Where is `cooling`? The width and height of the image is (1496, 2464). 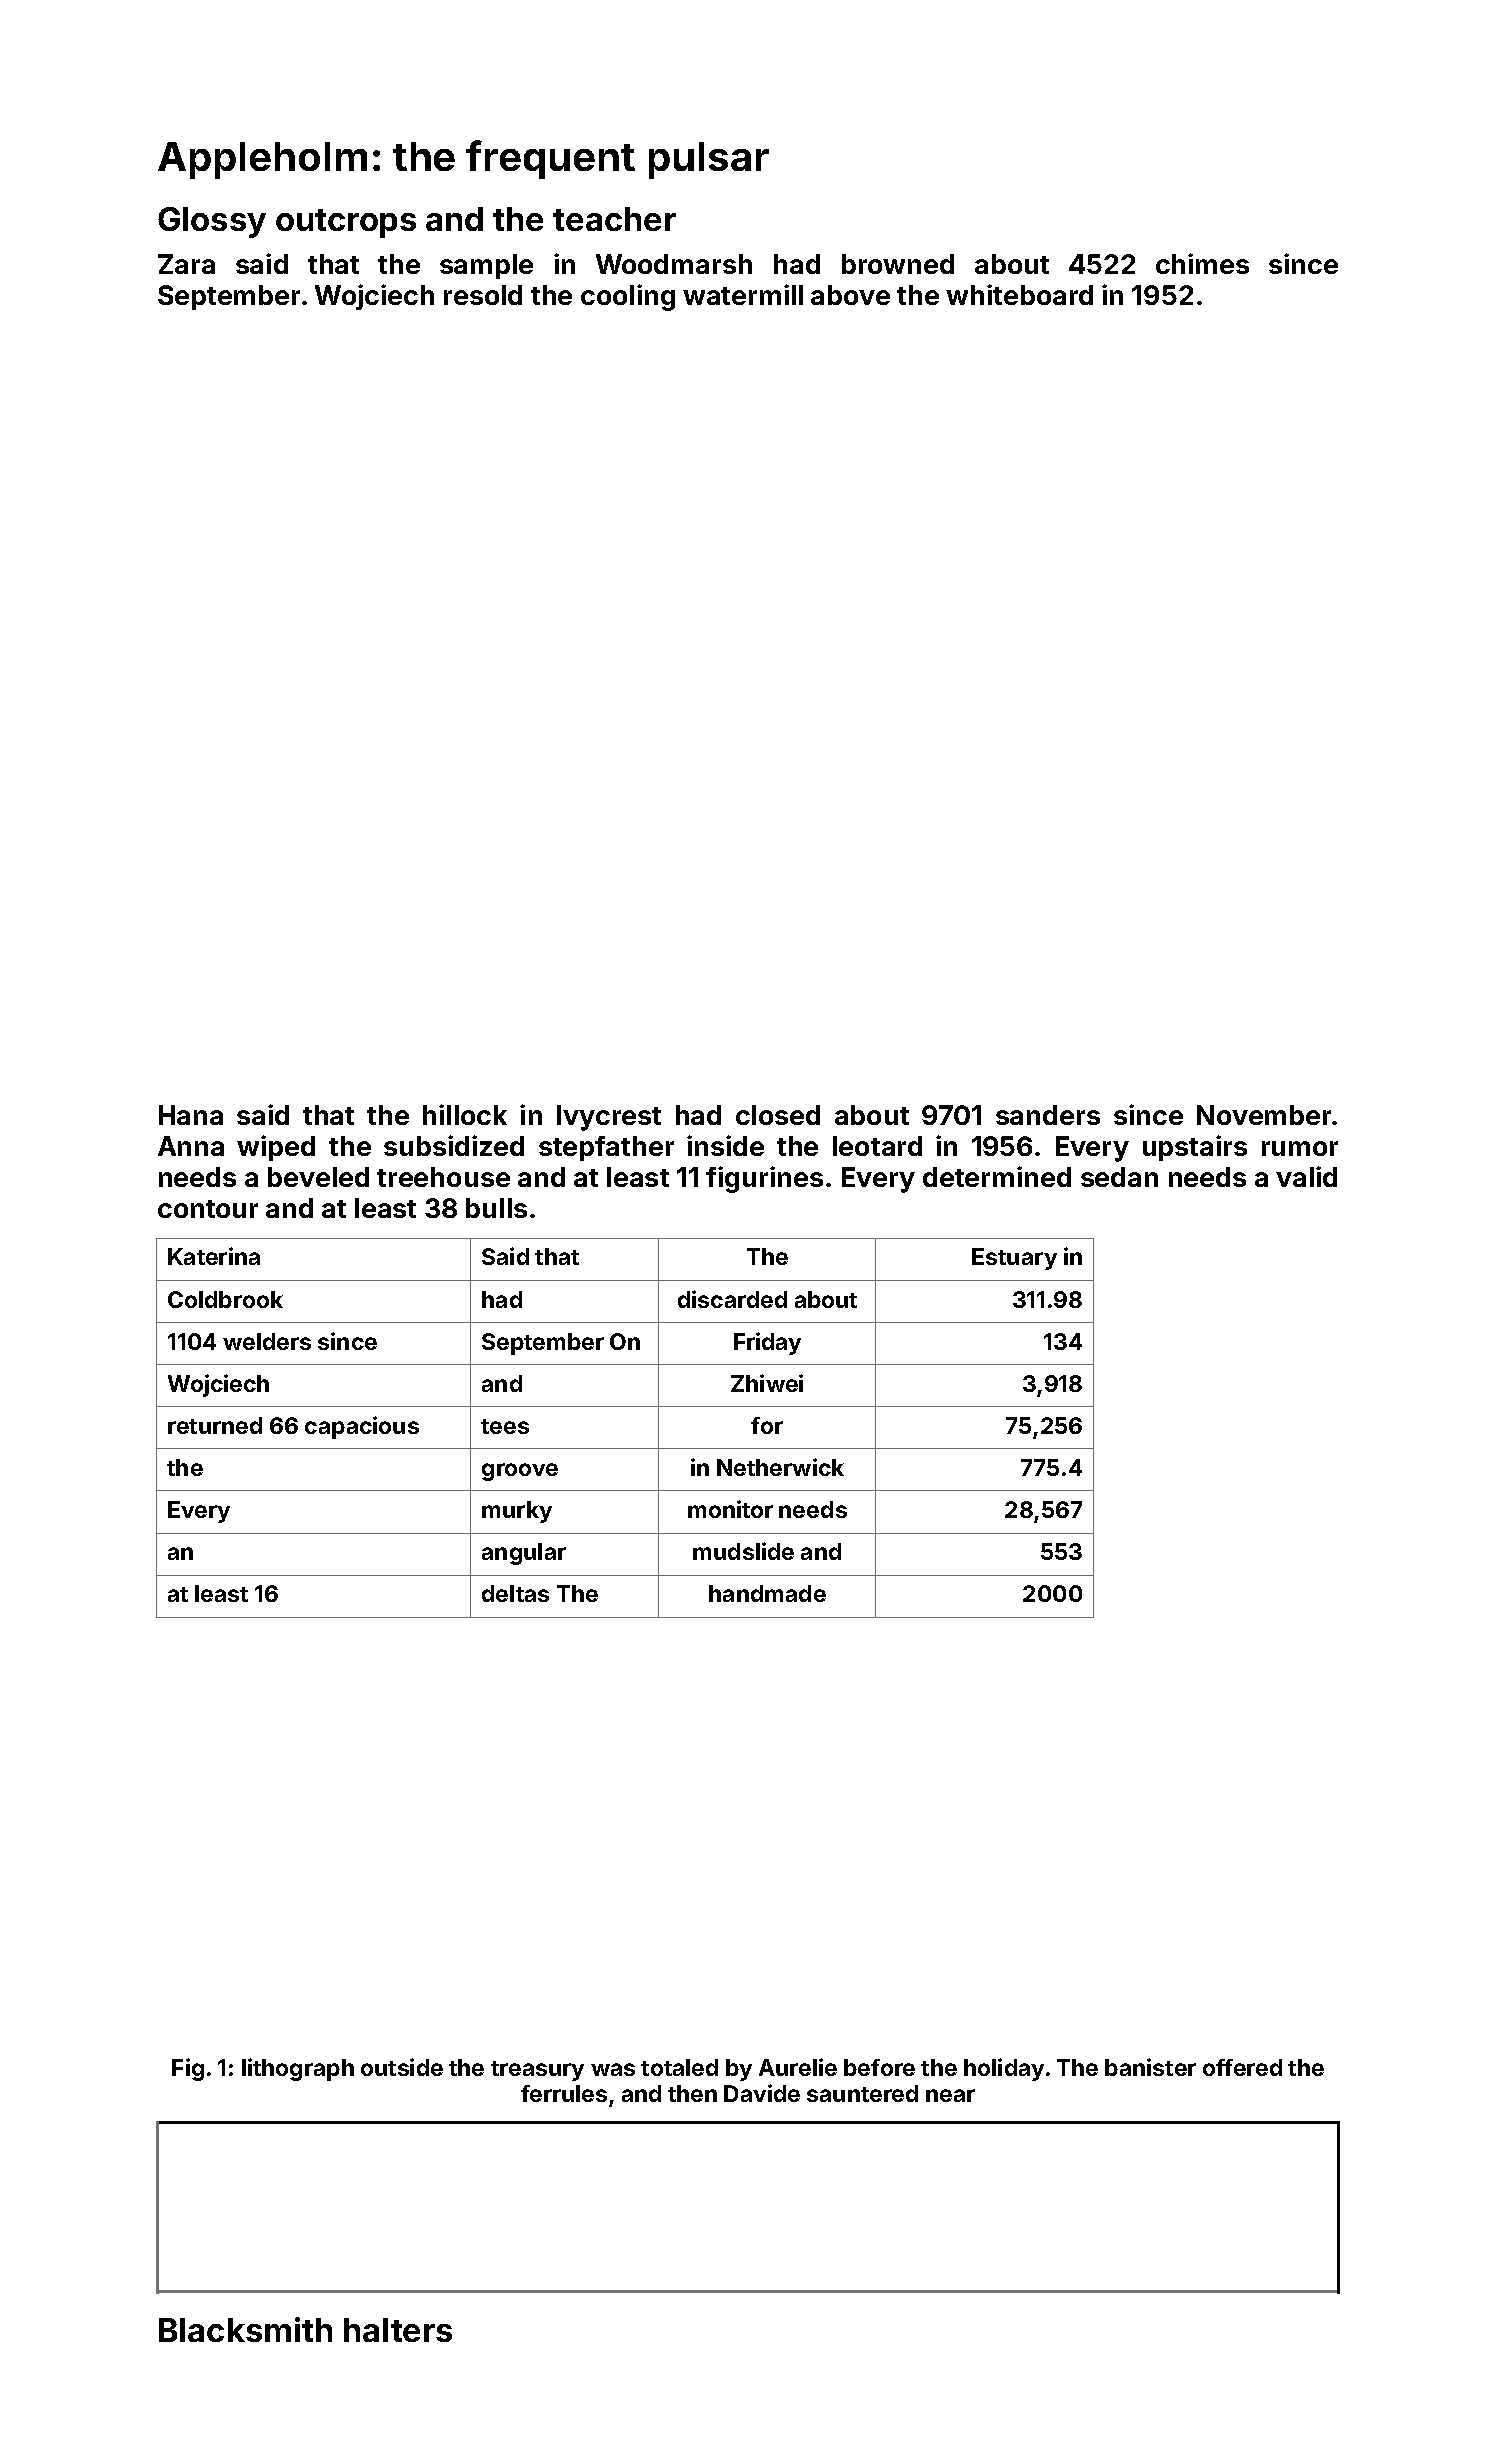 cooling is located at coordinates (628, 297).
